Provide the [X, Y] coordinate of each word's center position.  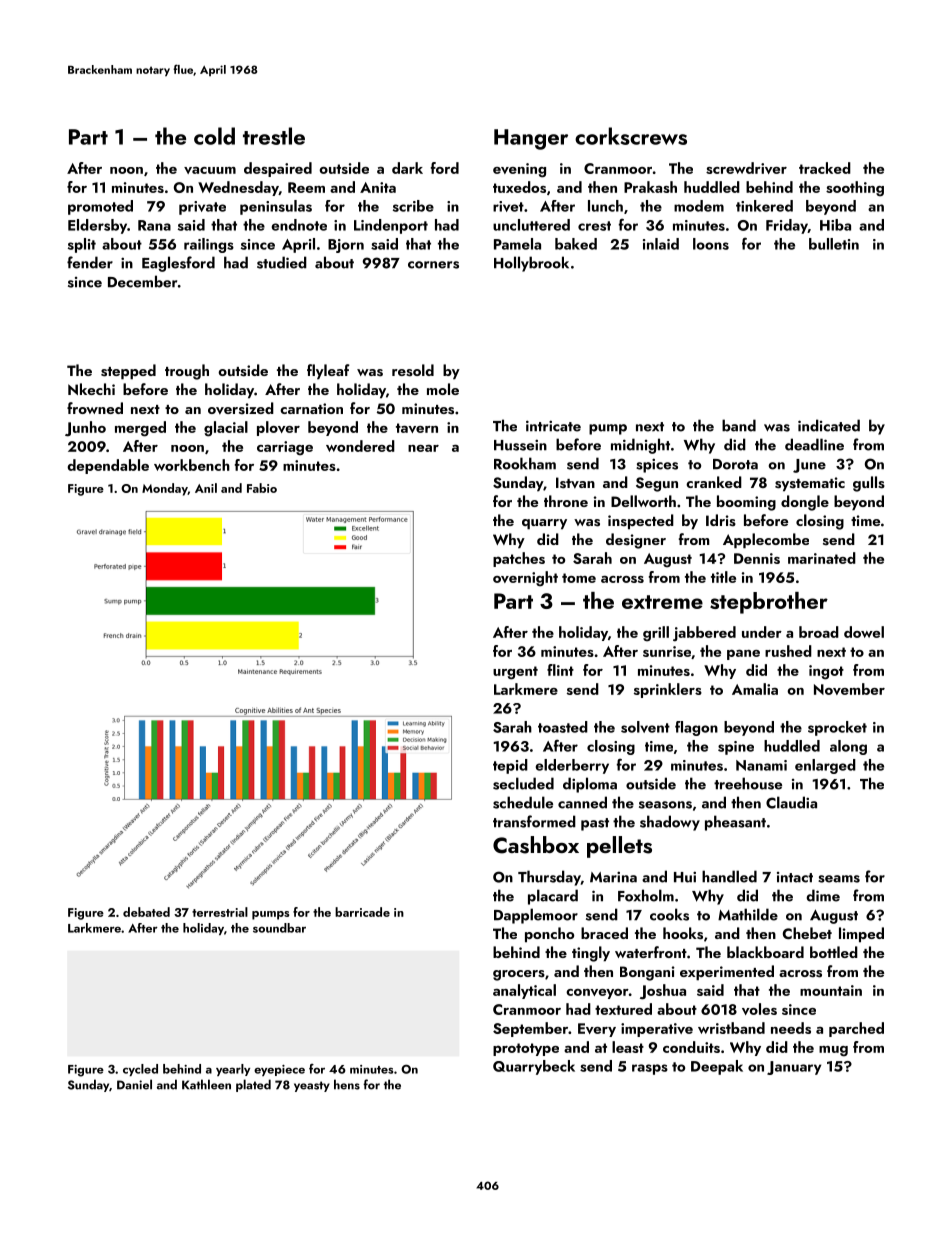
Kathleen [206, 1084]
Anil [206, 488]
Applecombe [766, 541]
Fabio [262, 488]
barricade [362, 912]
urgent [515, 673]
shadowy [670, 823]
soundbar [279, 928]
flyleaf [328, 372]
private [202, 208]
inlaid [661, 244]
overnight [525, 579]
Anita [378, 187]
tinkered [764, 206]
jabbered [704, 634]
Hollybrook [531, 264]
